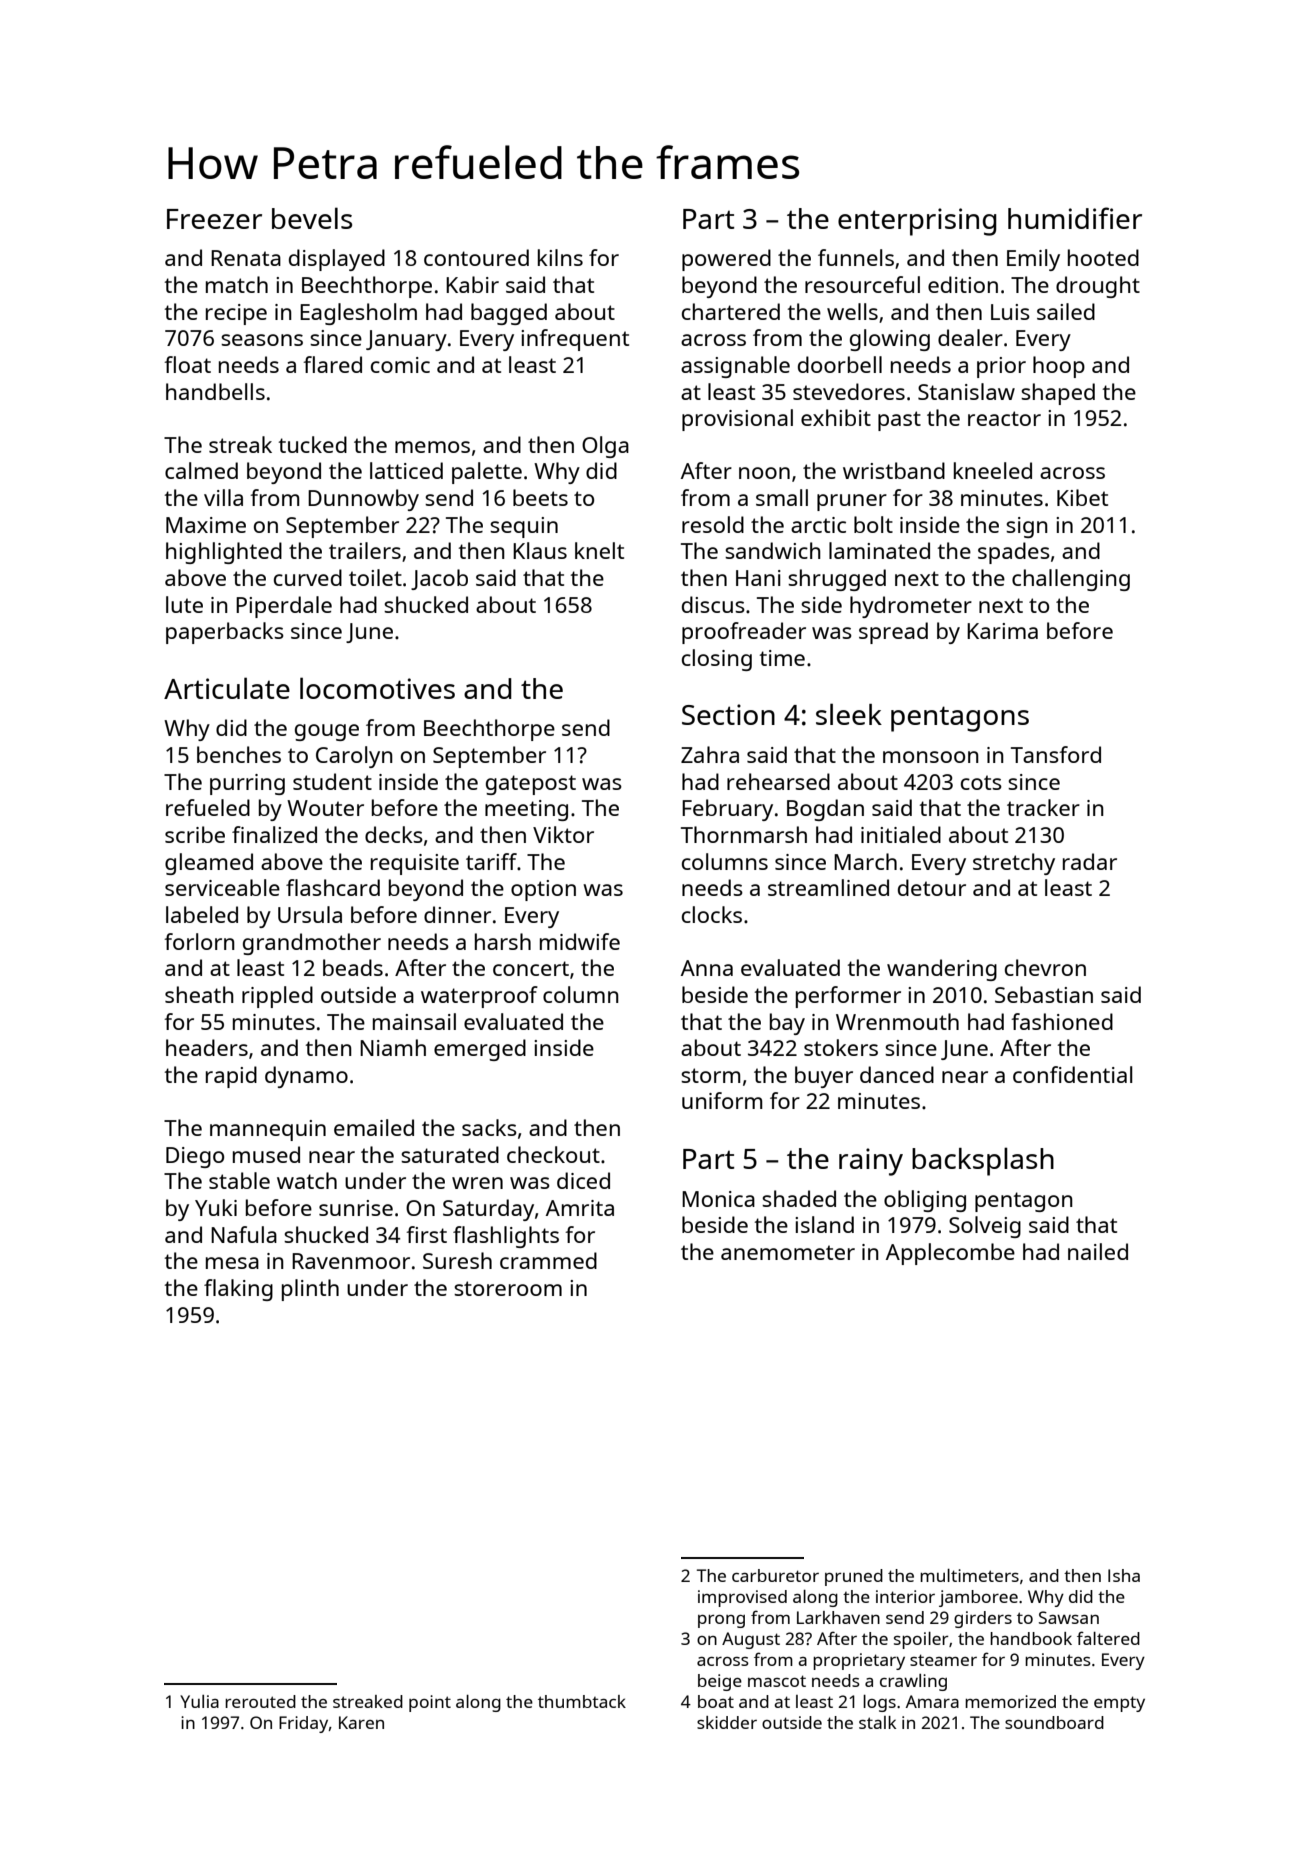 The height and width of the image is (1854, 1311). Describe the element at coordinates (726, 260) in the image. I see `powered` at that location.
